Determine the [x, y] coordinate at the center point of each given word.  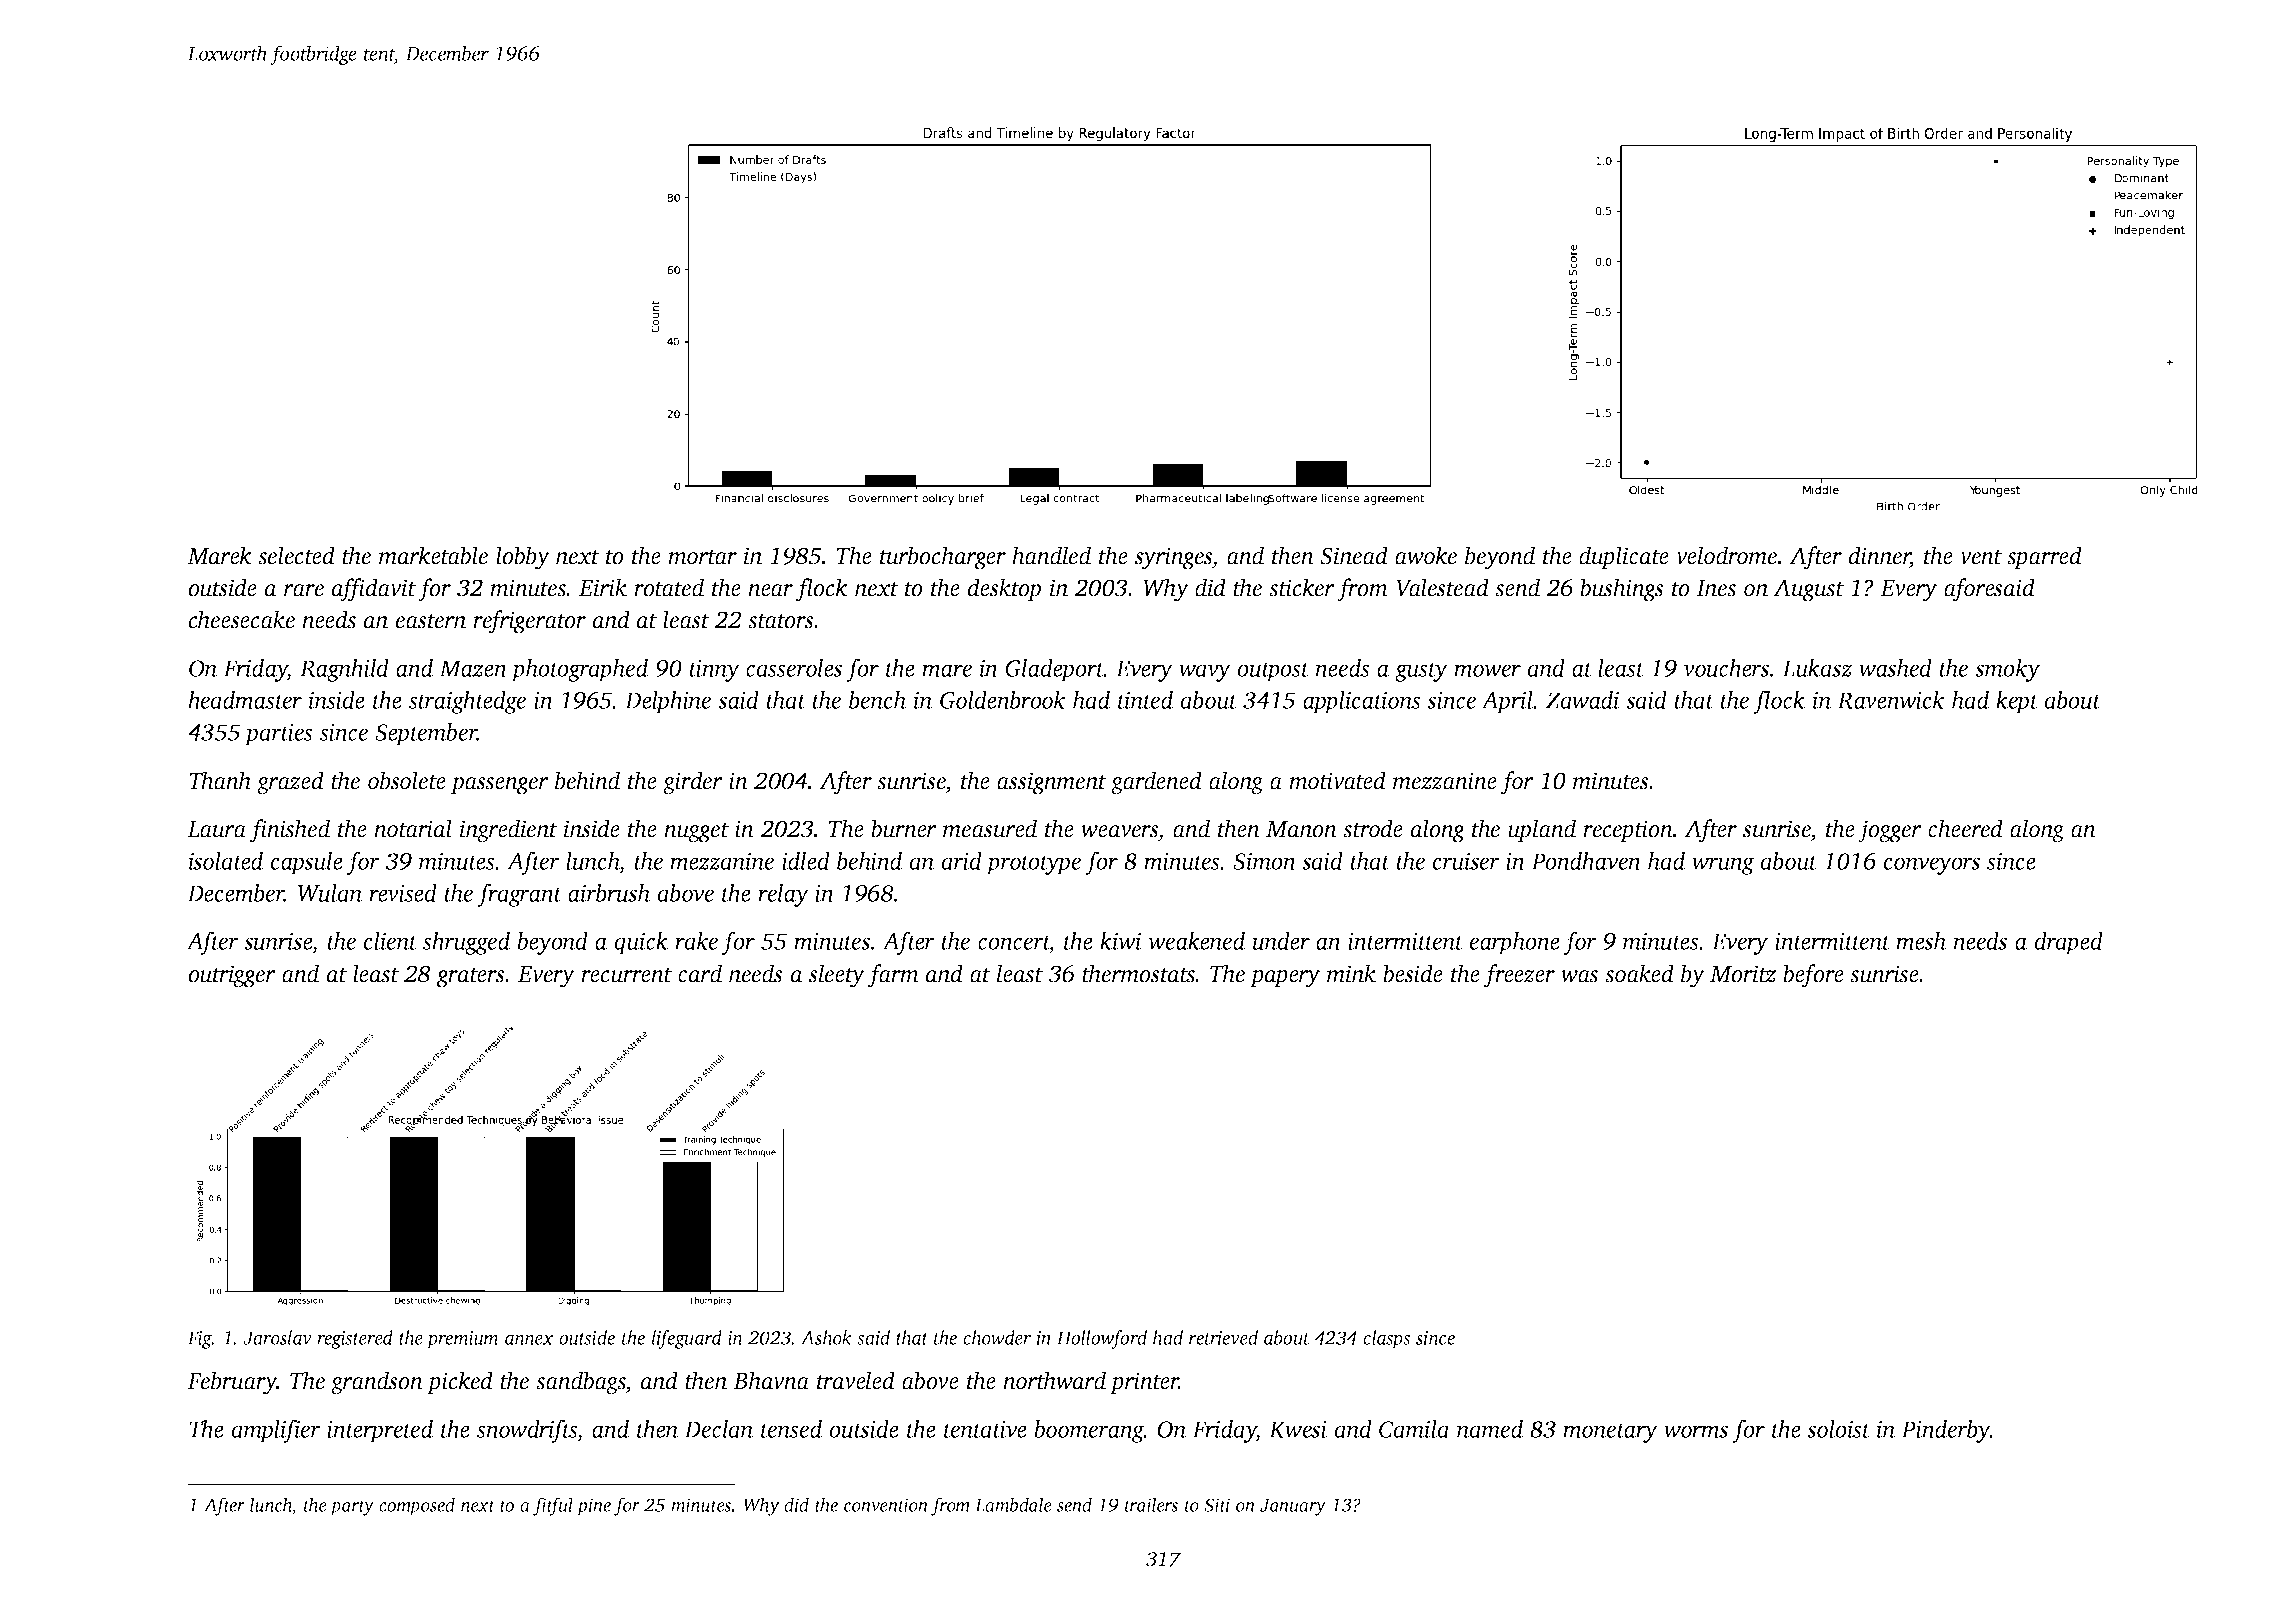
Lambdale [1013, 1504]
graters [471, 978]
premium [462, 1340]
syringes [1174, 558]
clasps [1386, 1339]
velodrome [1726, 555]
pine [593, 1507]
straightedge [467, 702]
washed [1895, 668]
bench [877, 700]
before [1813, 976]
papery [1285, 979]
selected [296, 555]
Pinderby [1945, 1431]
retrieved [1223, 1337]
